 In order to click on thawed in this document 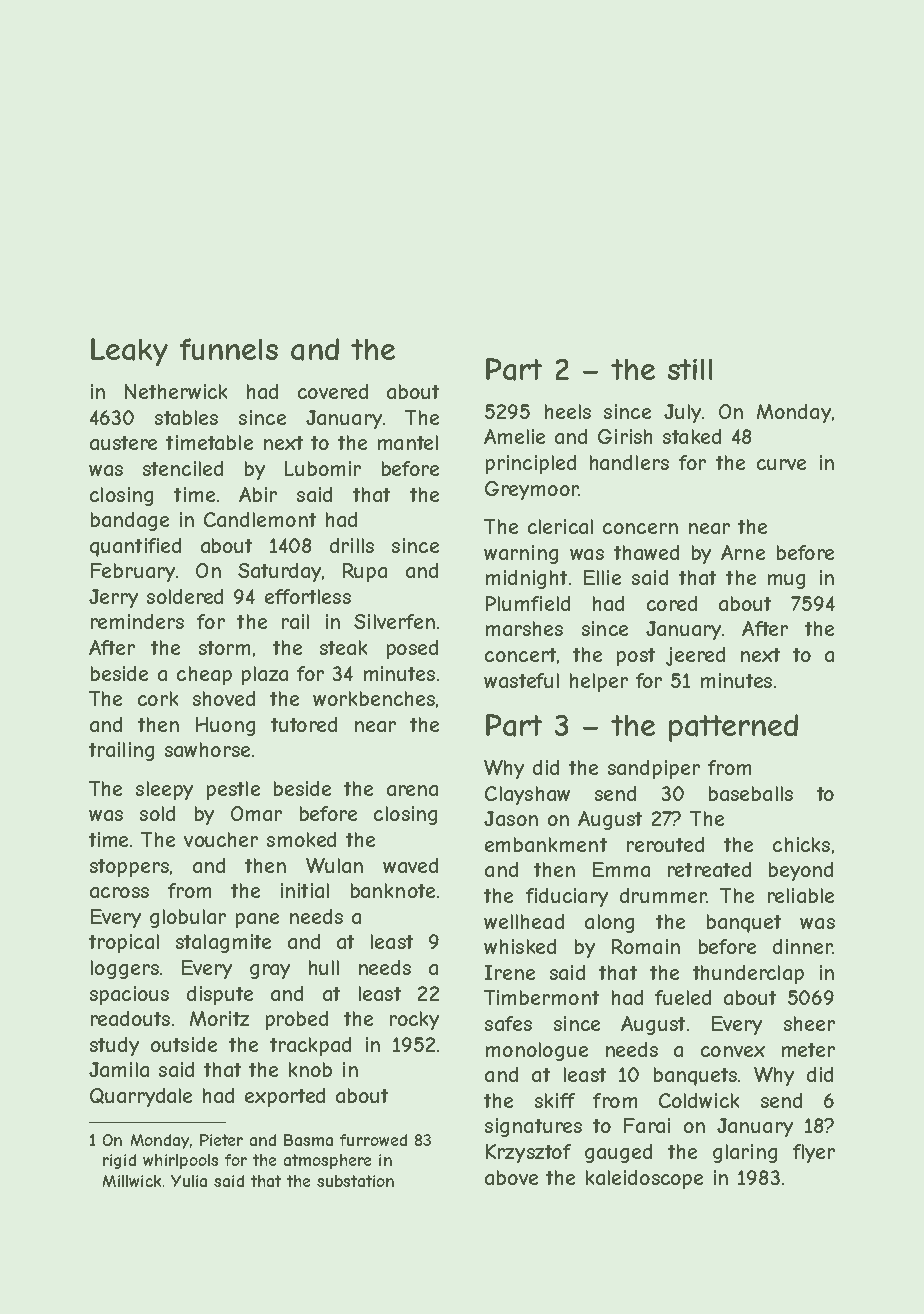, I will do `click(646, 552)`.
